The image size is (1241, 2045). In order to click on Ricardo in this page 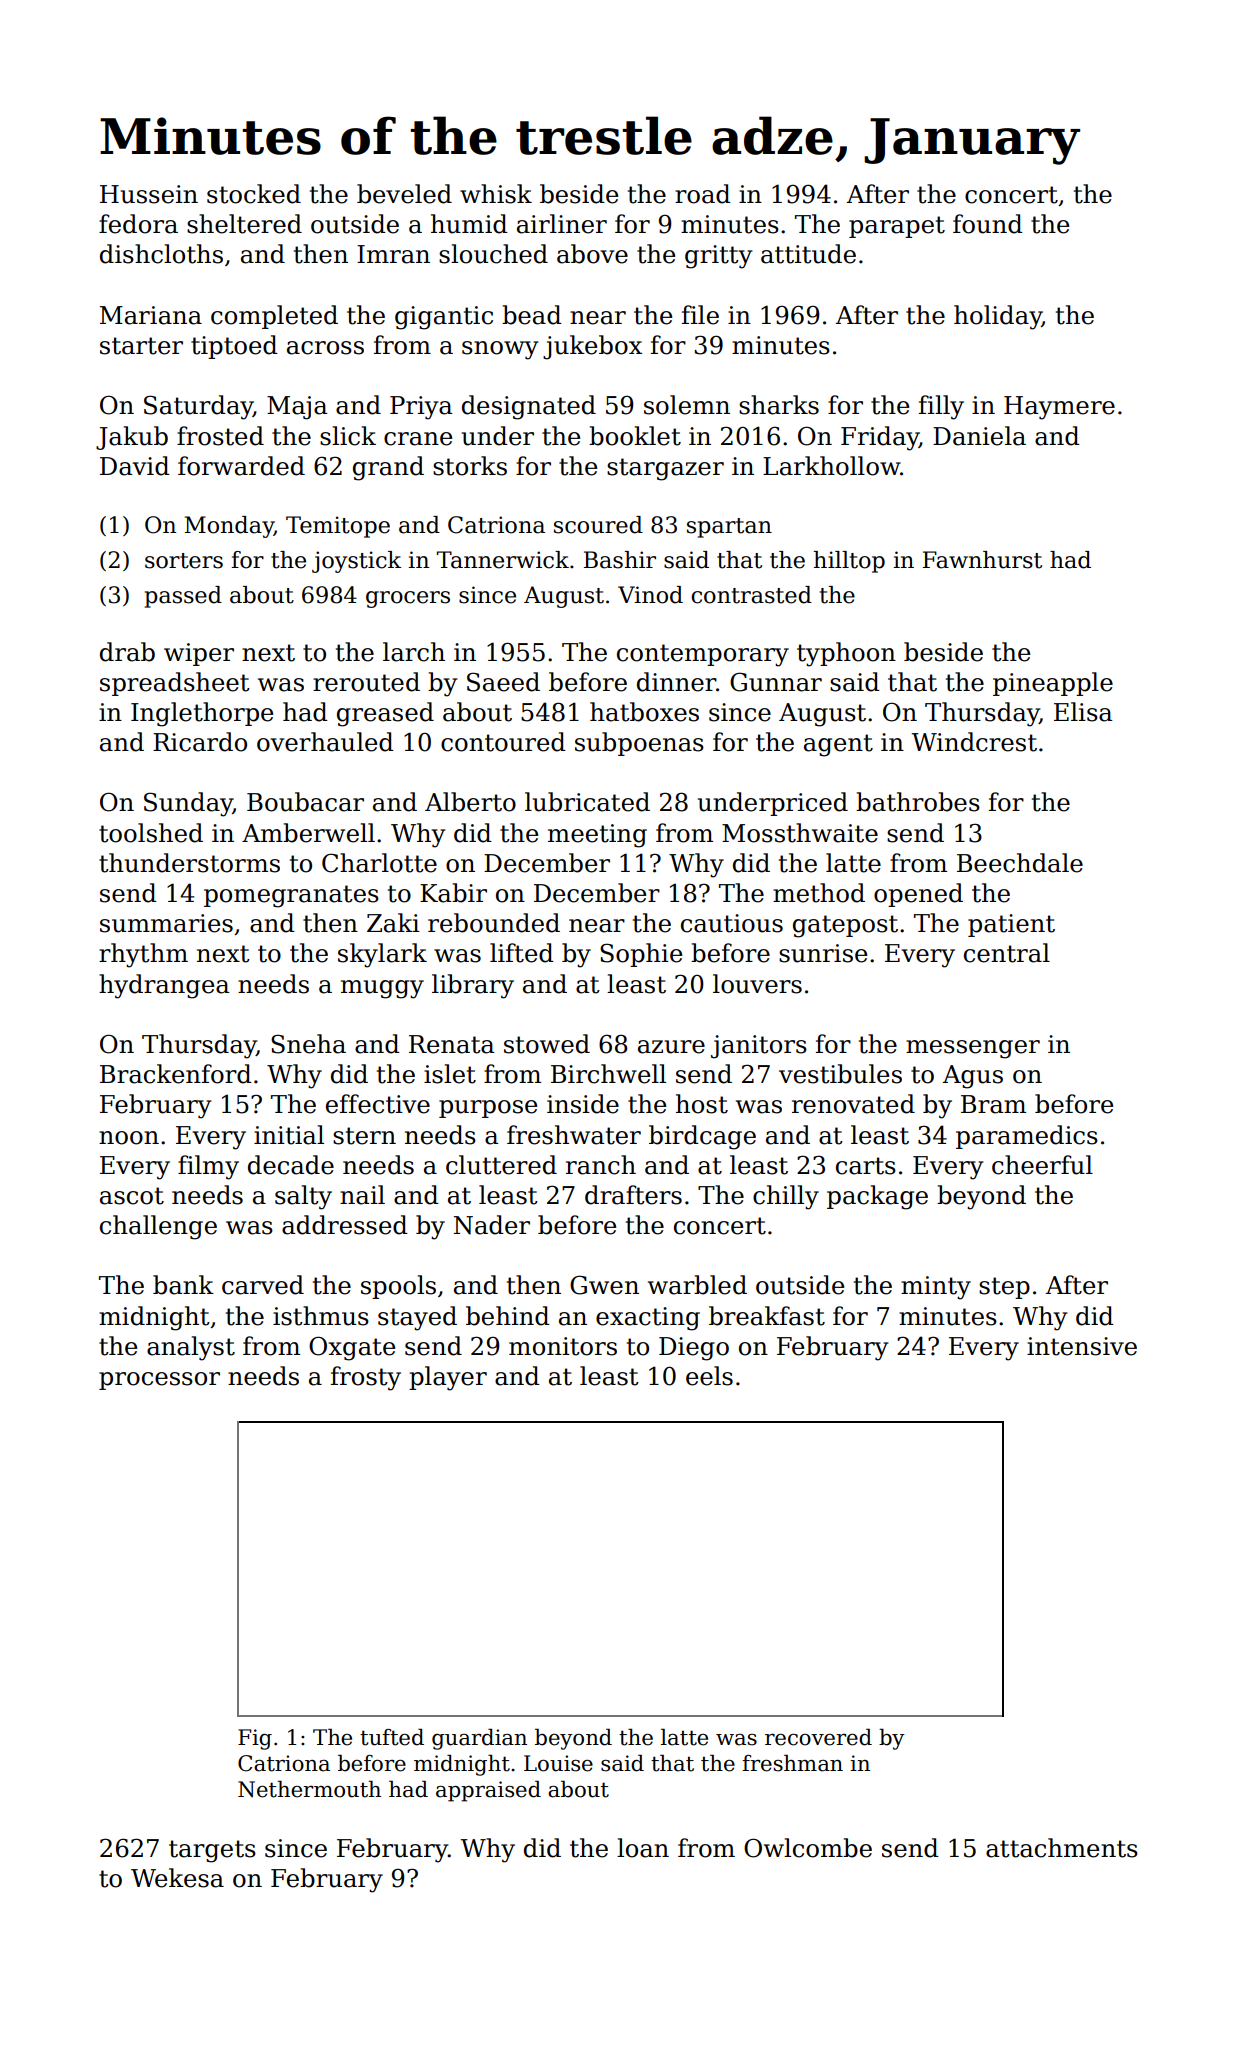, I will do `click(200, 742)`.
